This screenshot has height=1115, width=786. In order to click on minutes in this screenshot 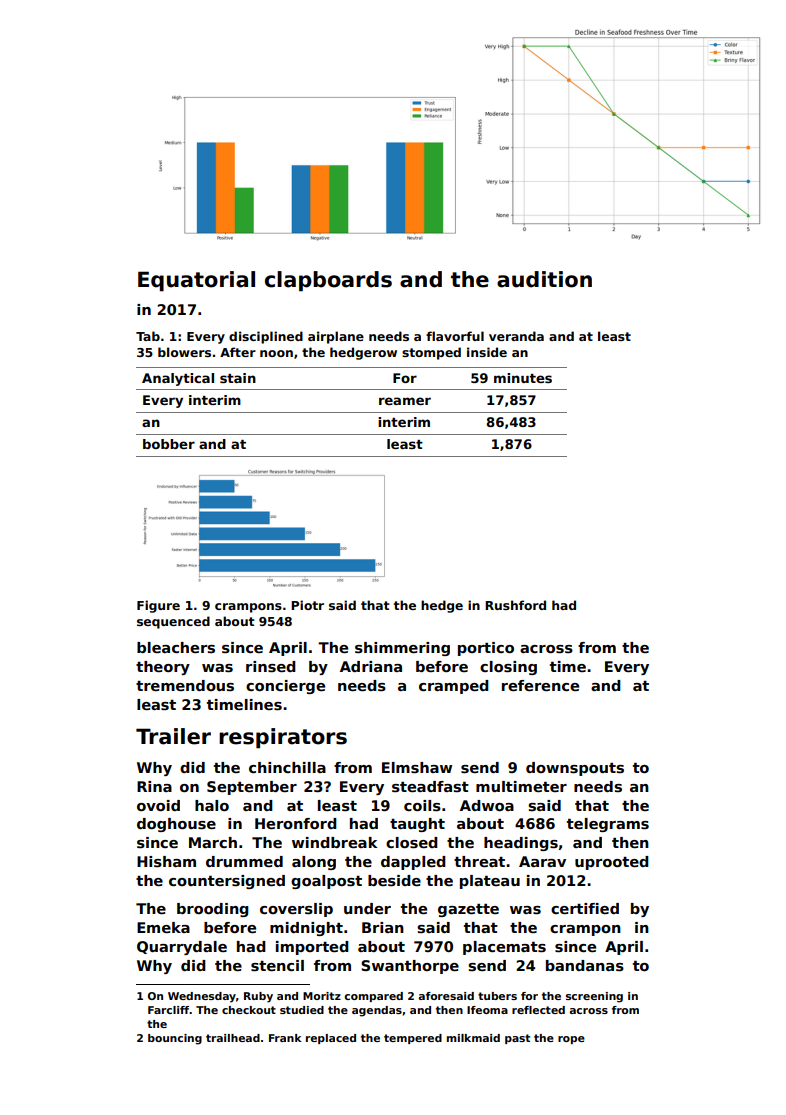, I will do `click(523, 378)`.
